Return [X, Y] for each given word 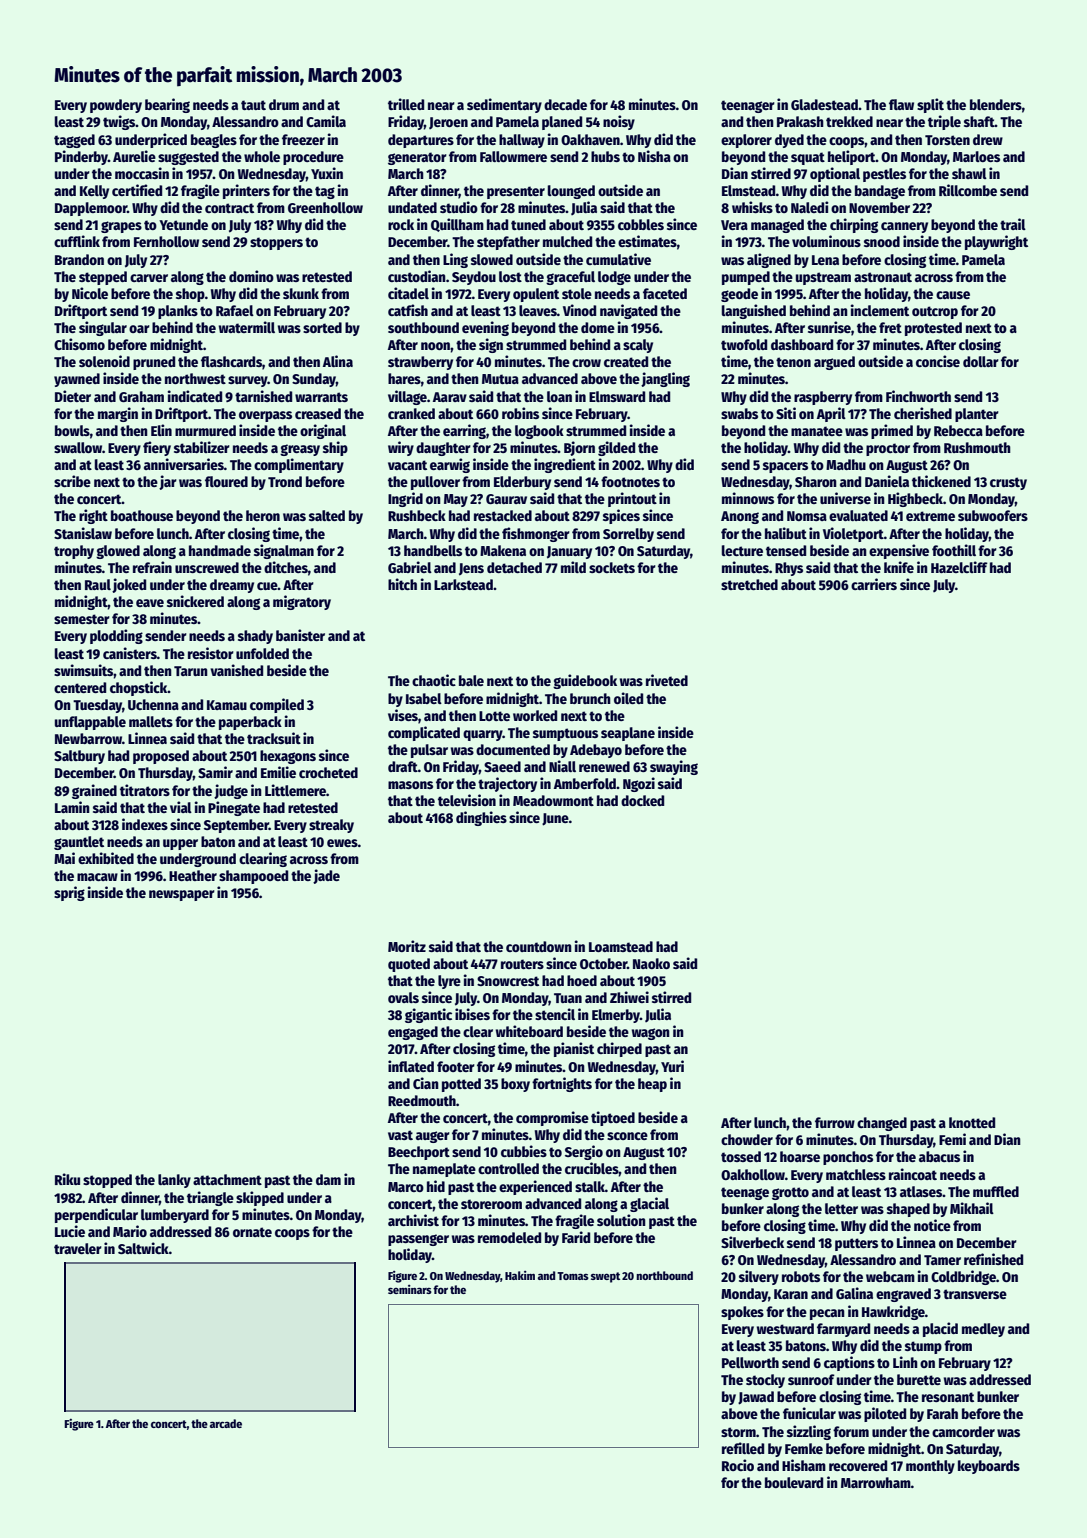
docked [642, 800]
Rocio [738, 1465]
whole [262, 156]
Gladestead [824, 104]
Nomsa [807, 516]
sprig [69, 893]
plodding [116, 636]
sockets [612, 567]
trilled [406, 104]
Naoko [651, 963]
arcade [226, 1423]
